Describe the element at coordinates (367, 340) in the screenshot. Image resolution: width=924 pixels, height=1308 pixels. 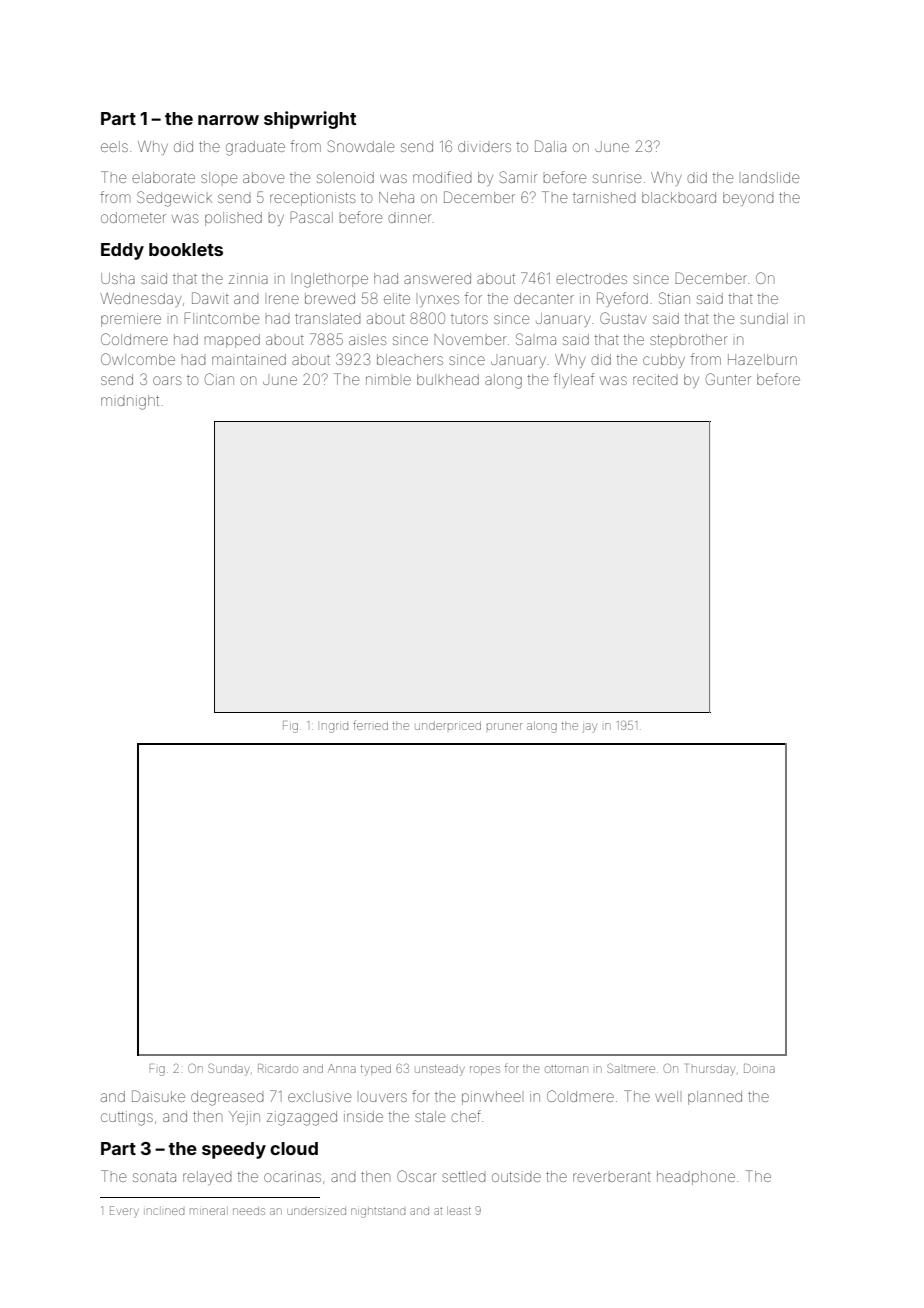
I see `aisles` at that location.
